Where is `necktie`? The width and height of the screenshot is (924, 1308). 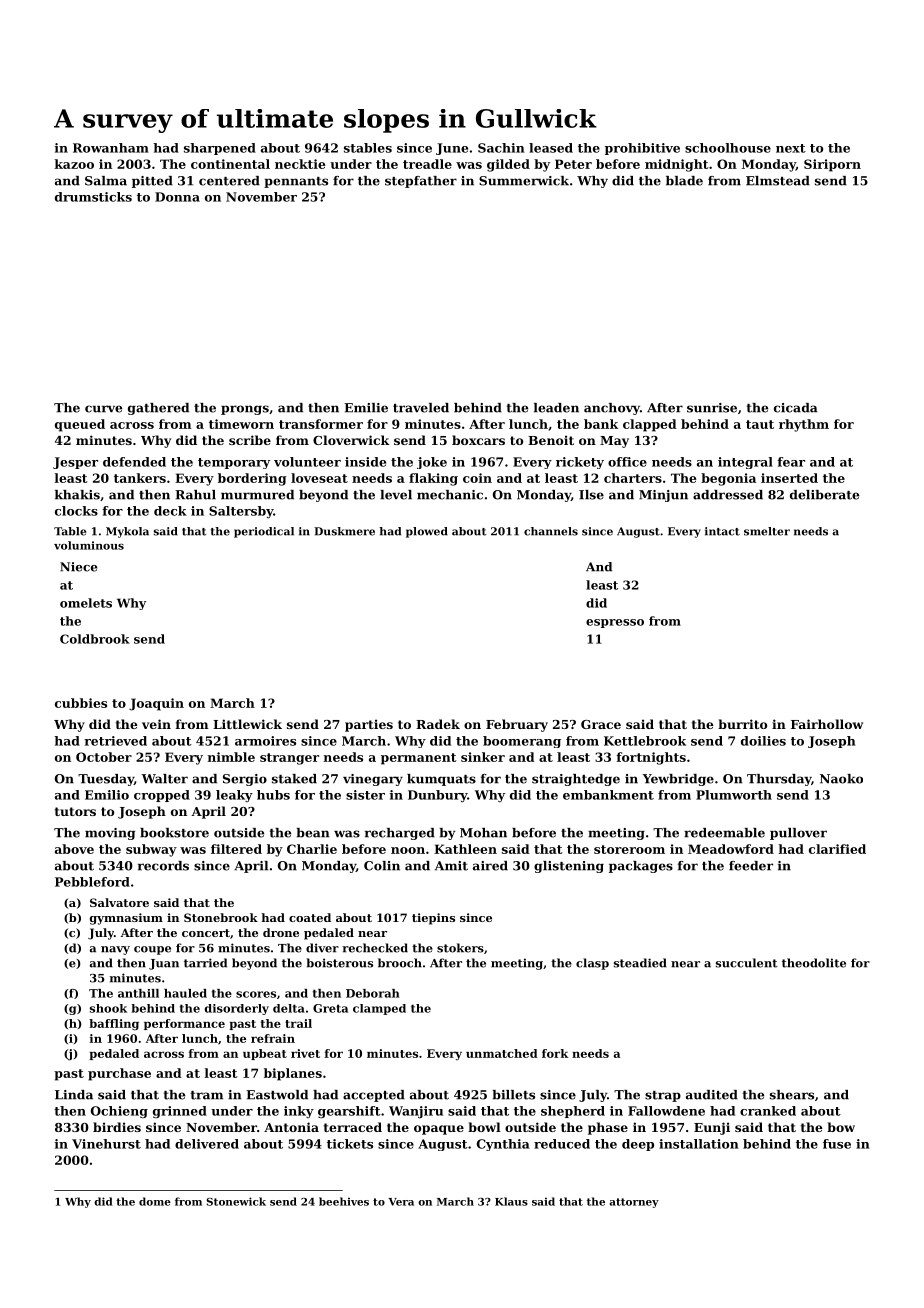 necktie is located at coordinates (300, 164).
